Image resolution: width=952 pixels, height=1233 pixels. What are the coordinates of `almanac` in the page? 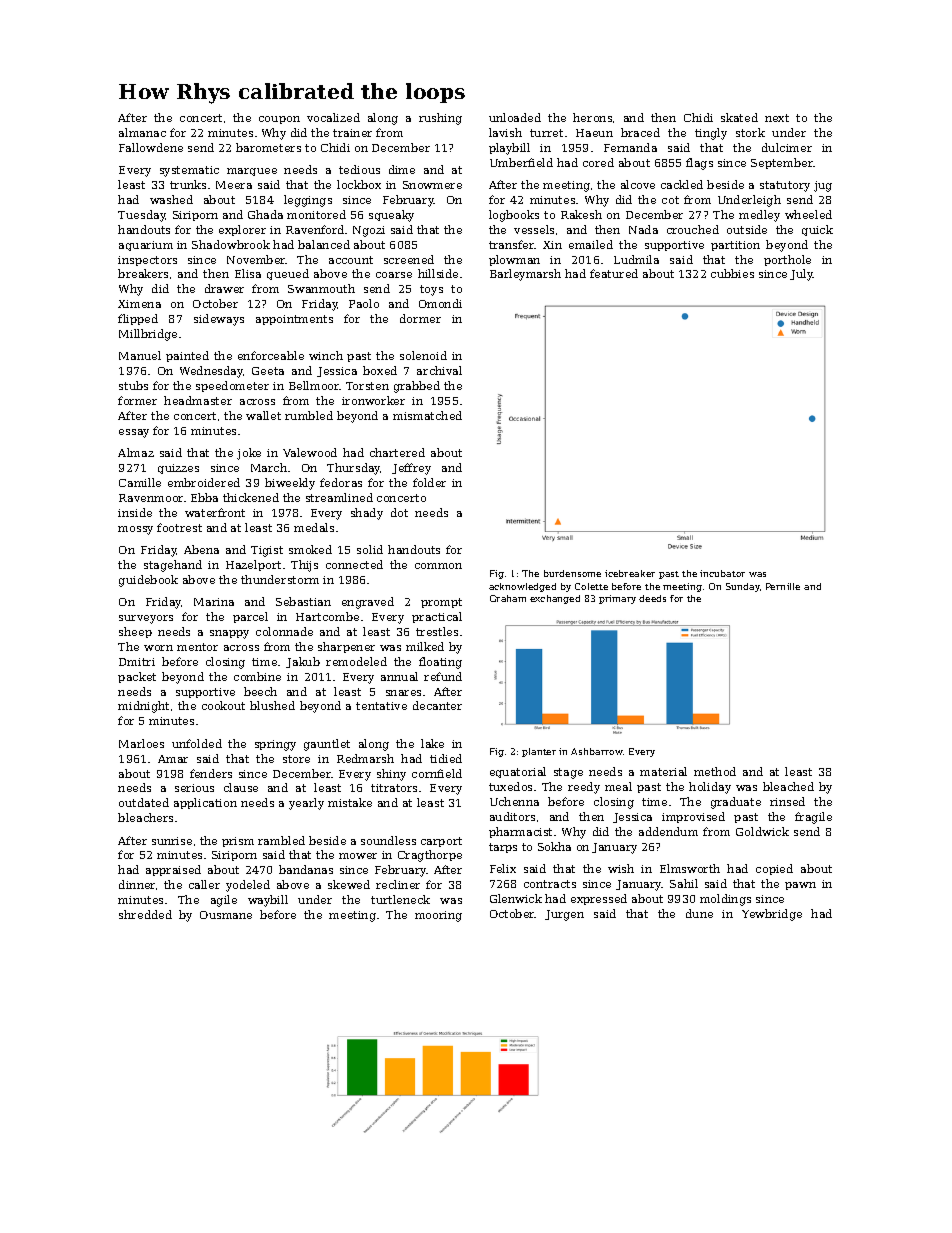 It's located at (142, 132).
